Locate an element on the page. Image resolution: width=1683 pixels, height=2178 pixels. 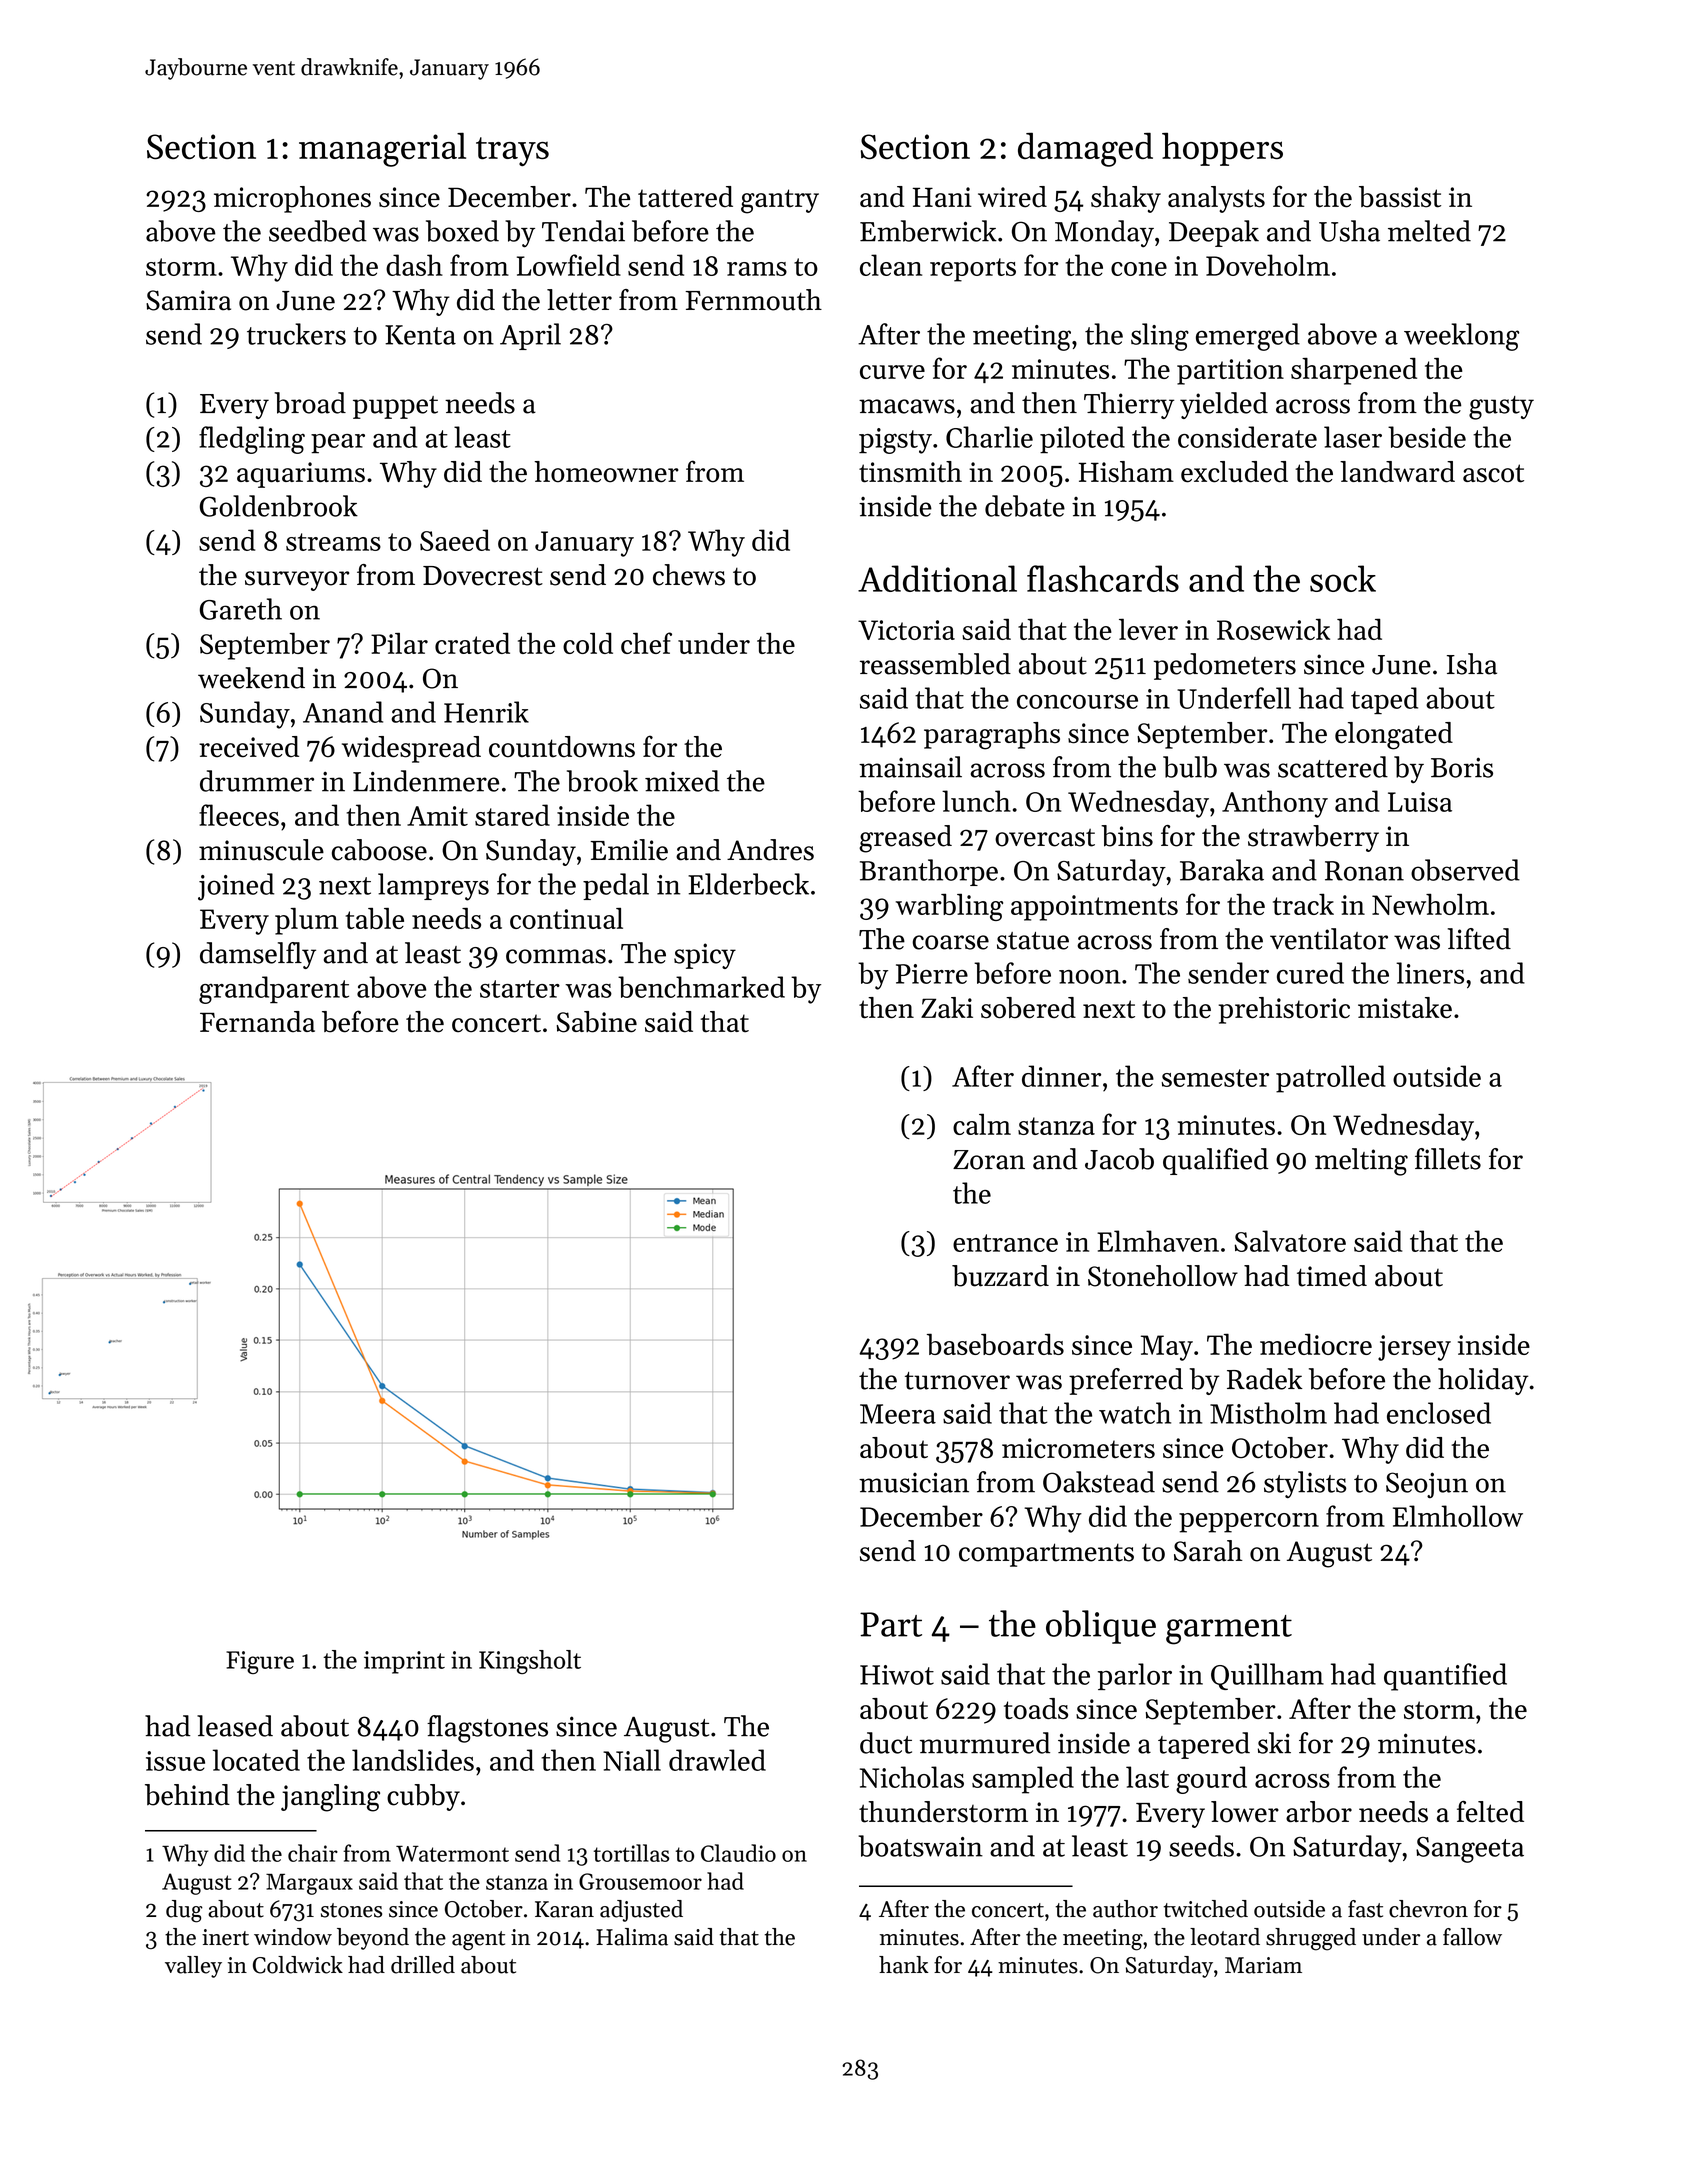
surveyor is located at coordinates (297, 581).
